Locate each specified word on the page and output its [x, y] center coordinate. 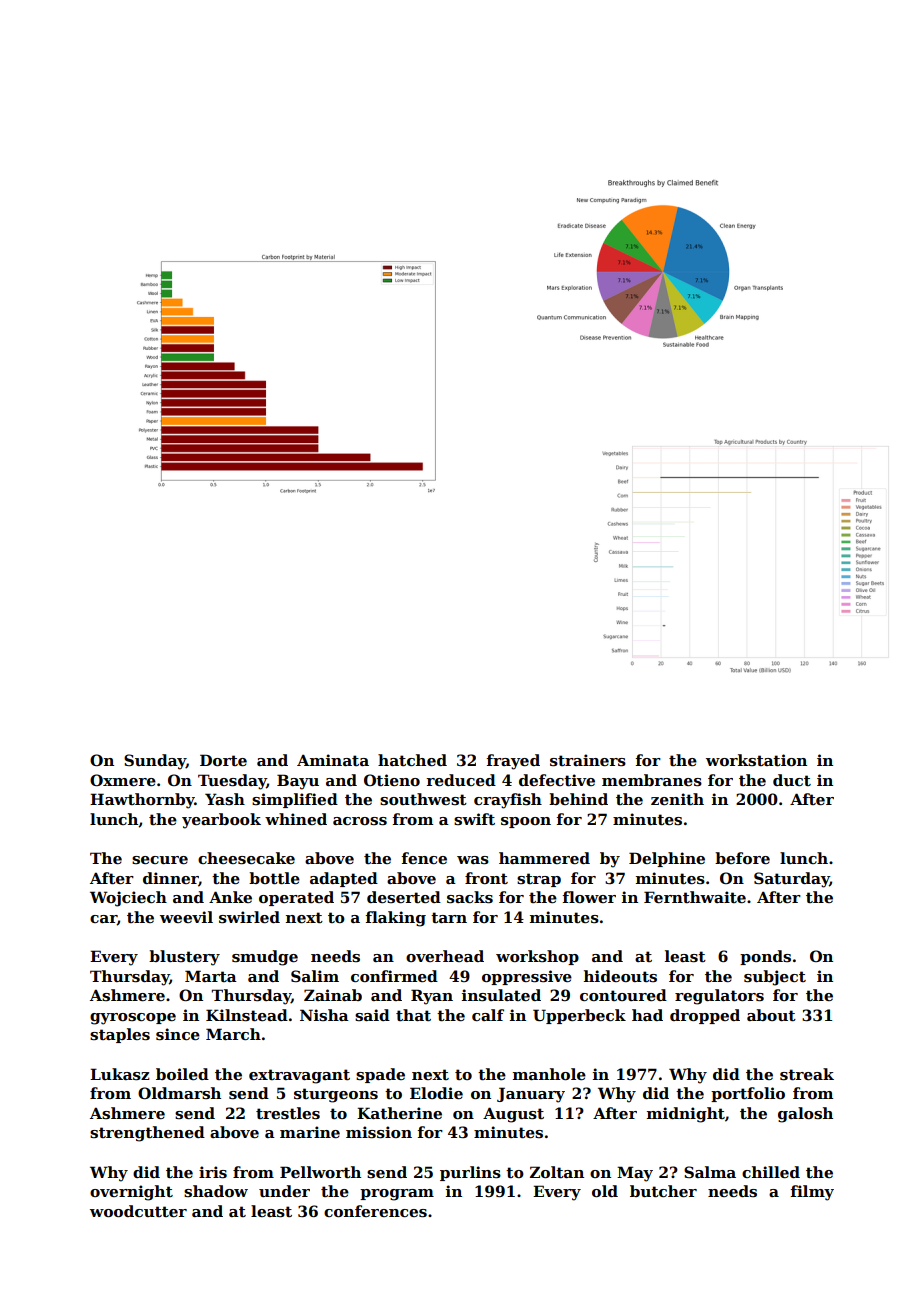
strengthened [147, 1134]
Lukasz [119, 1074]
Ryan [432, 997]
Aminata [333, 760]
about [771, 1015]
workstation [756, 760]
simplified [295, 800]
